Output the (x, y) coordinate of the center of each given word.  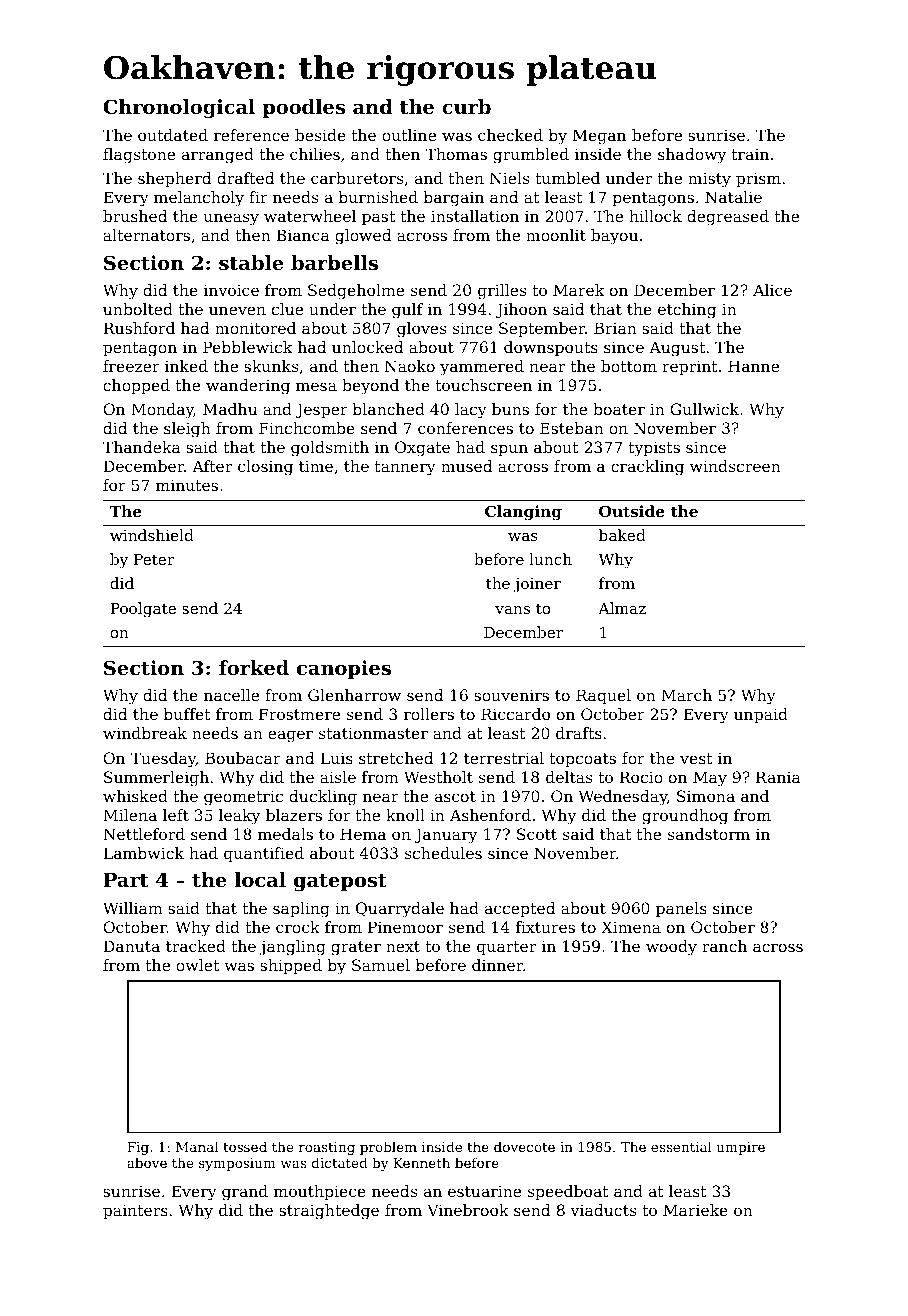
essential (681, 1146)
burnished (378, 197)
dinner (497, 965)
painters (135, 1212)
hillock (655, 216)
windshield (152, 535)
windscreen (735, 466)
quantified (264, 855)
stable (251, 263)
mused (467, 466)
